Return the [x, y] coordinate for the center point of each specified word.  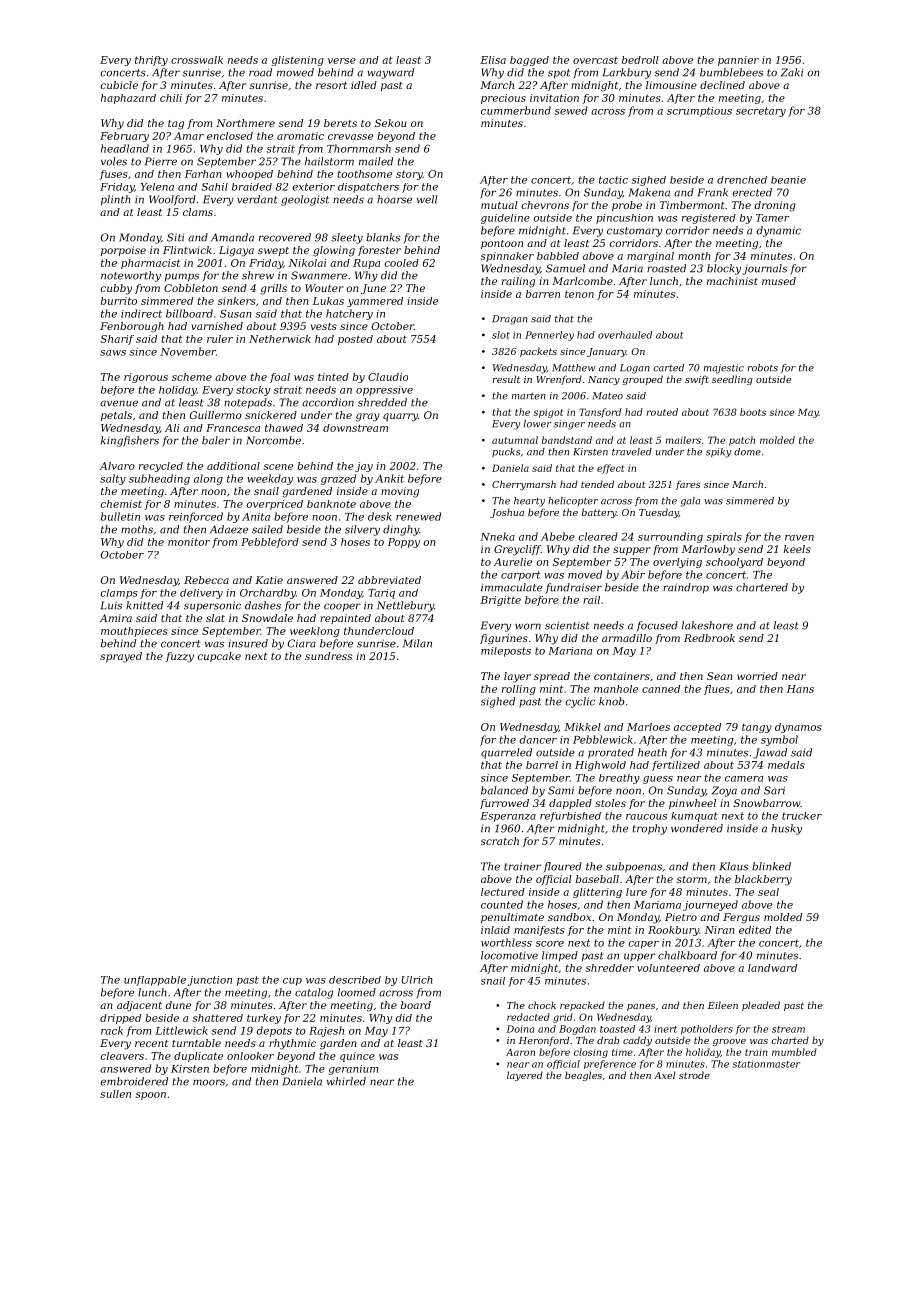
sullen [115, 1094]
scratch [500, 841]
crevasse [350, 137]
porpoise [123, 251]
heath [652, 752]
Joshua [507, 513]
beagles [583, 1076]
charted [790, 1040]
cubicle [119, 85]
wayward [391, 73]
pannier [738, 61]
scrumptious [699, 112]
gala [690, 502]
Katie [269, 580]
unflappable [155, 981]
